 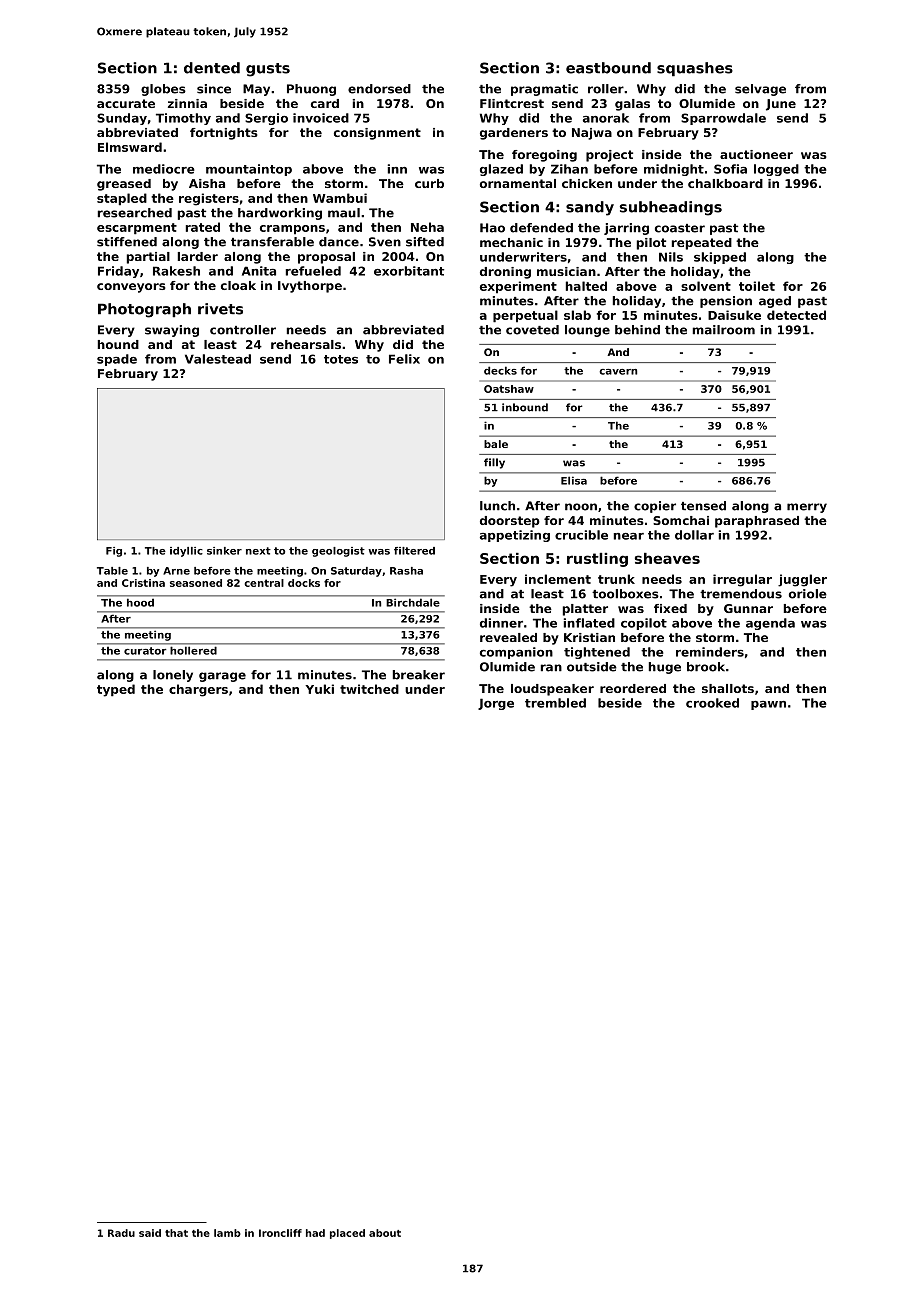 I want to click on sinker, so click(x=224, y=551).
